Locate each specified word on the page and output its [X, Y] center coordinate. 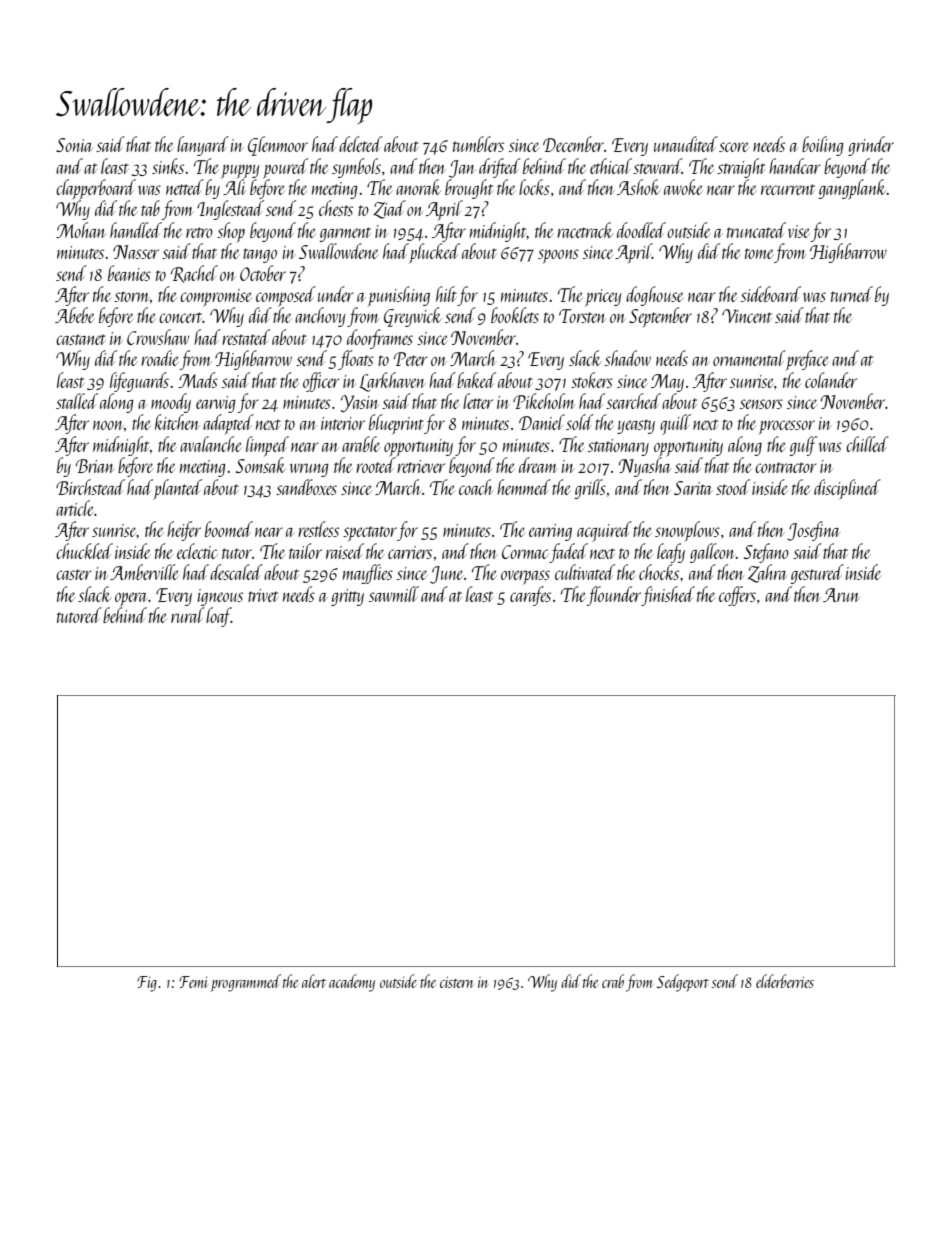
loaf [218, 617]
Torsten [582, 316]
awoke [683, 187]
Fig [147, 984]
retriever [421, 466]
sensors [761, 404]
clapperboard [96, 189]
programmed [246, 983]
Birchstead [90, 487]
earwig [216, 404]
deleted [361, 144]
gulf [803, 446]
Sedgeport [683, 983]
